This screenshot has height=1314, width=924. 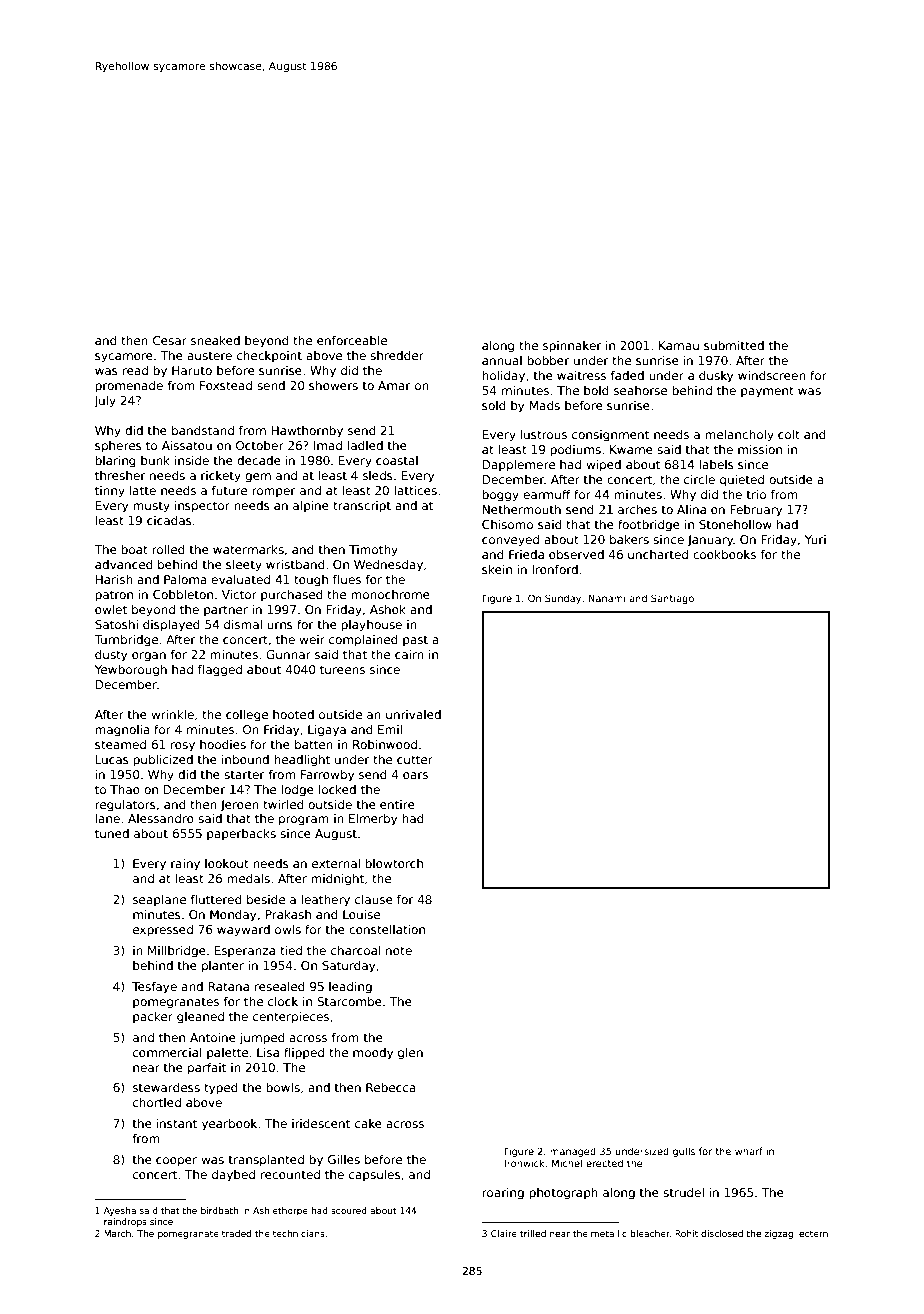 I want to click on February, so click(x=756, y=511).
